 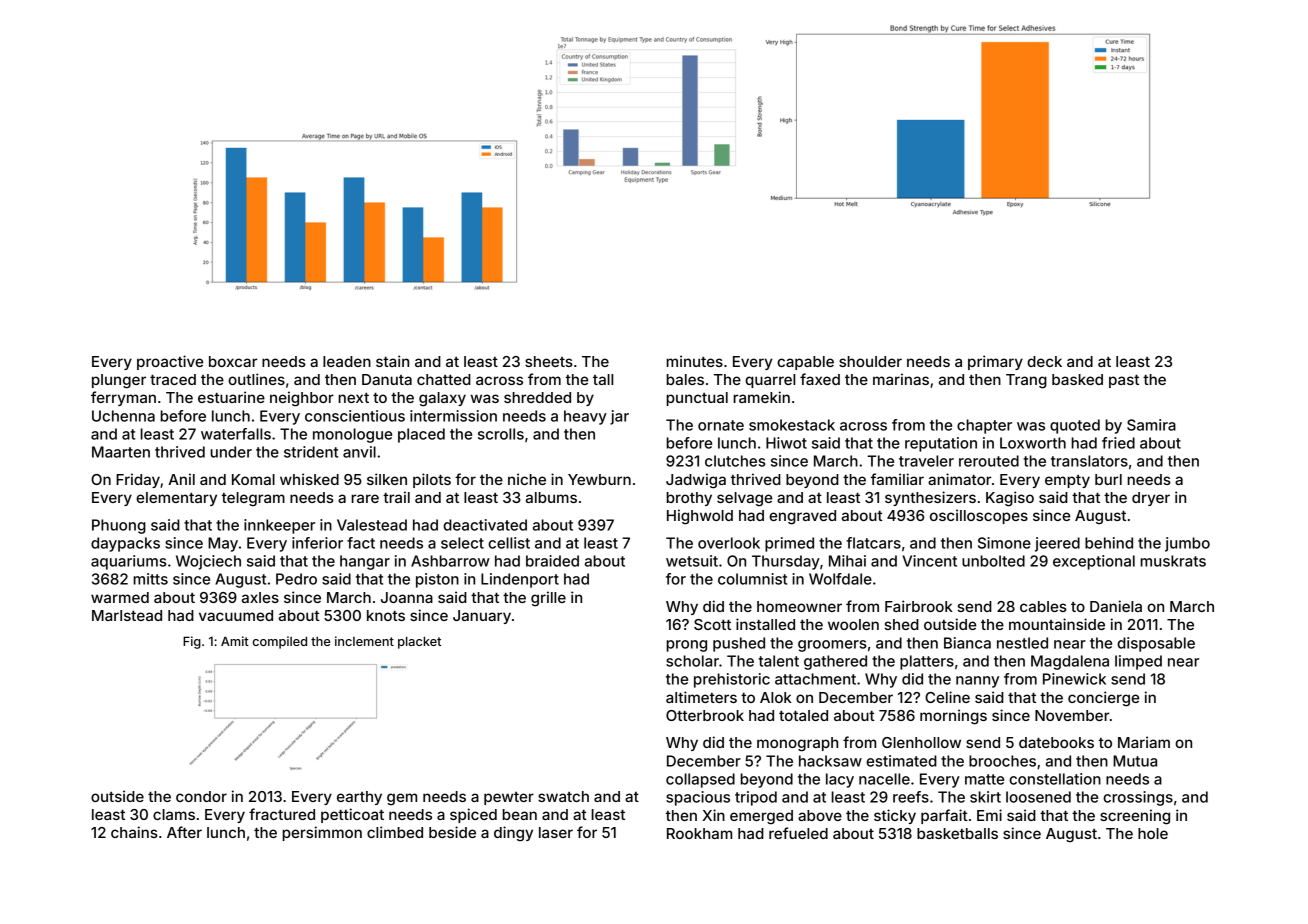 I want to click on dryer, so click(x=1151, y=499).
